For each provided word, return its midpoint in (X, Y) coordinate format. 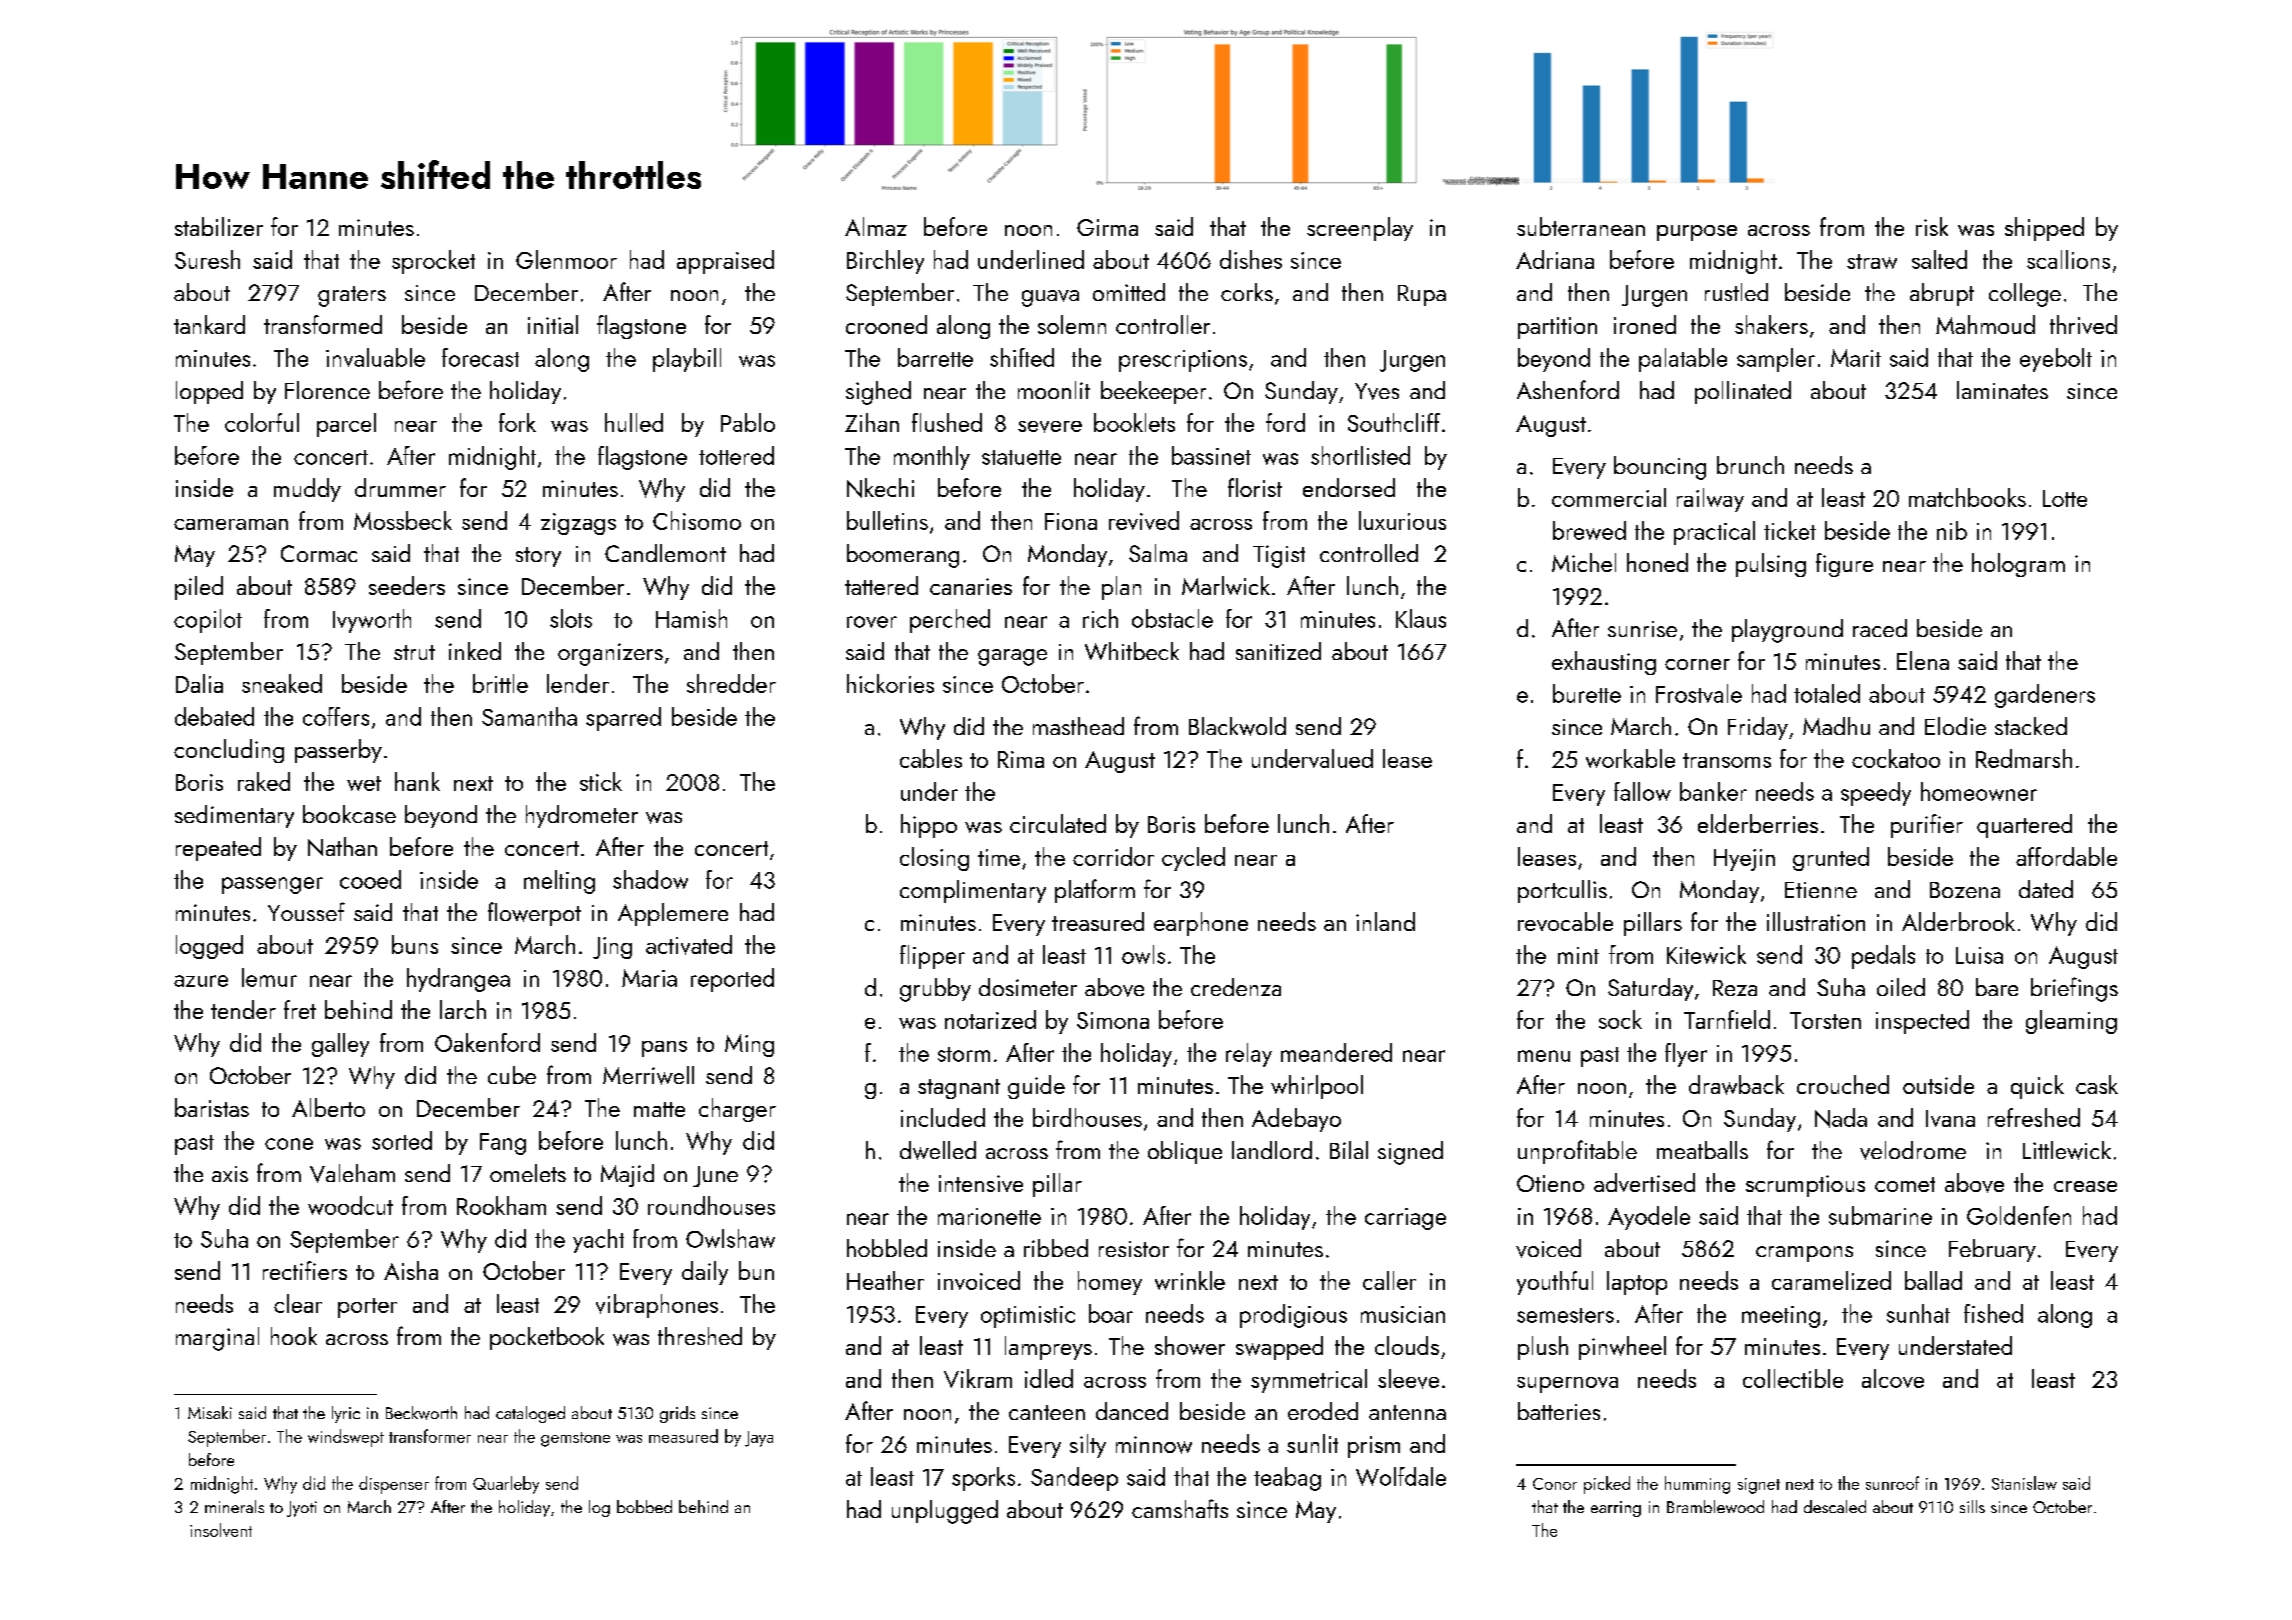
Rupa (1422, 295)
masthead (1078, 726)
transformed (323, 324)
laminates (2002, 390)
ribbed (1056, 1248)
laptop (1637, 1283)
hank (417, 781)
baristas (212, 1107)
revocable (1565, 921)
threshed (700, 1336)
